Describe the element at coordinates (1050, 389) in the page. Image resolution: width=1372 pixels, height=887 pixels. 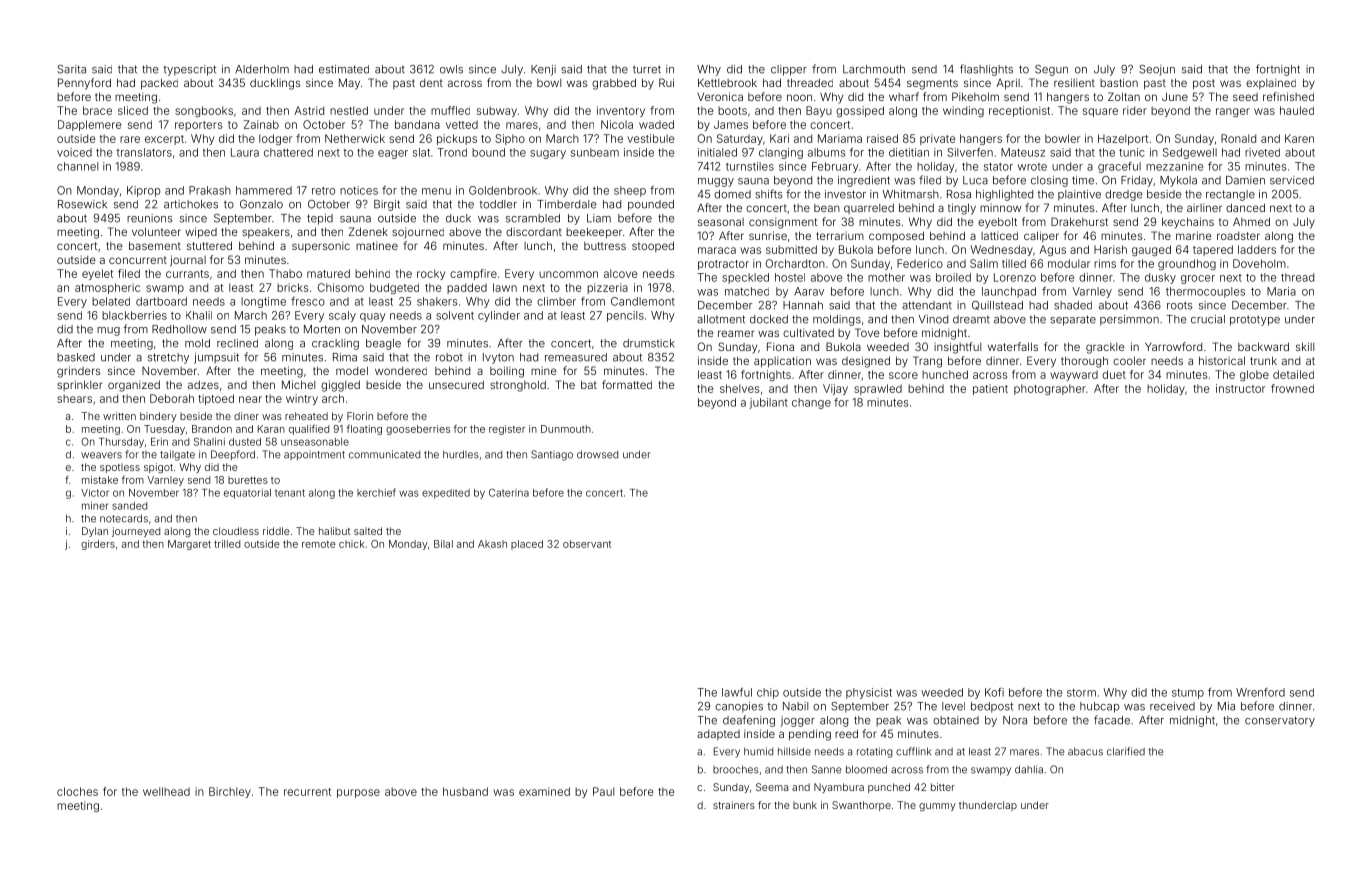
I see `photographer` at that location.
